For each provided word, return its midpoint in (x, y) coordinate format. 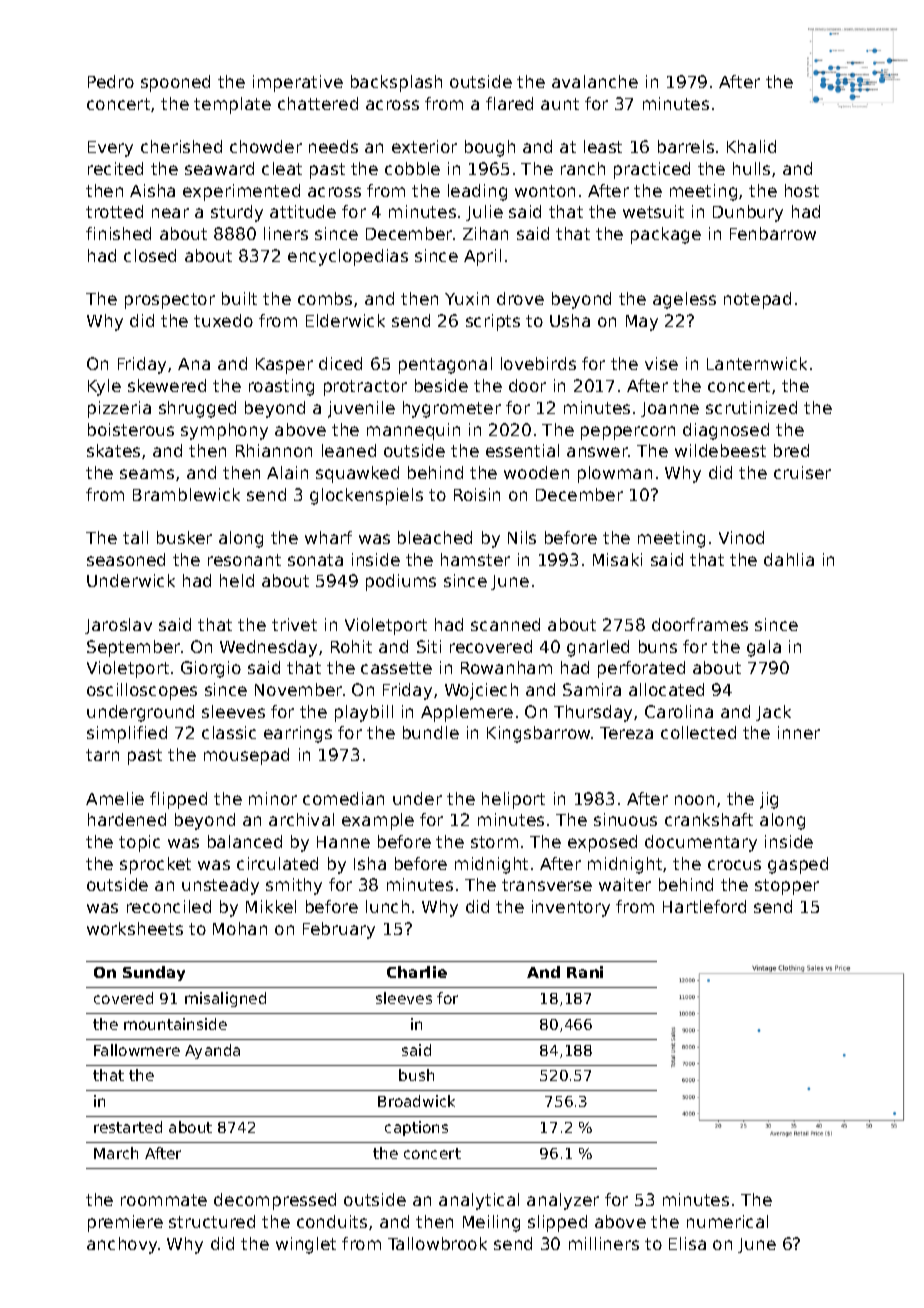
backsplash (396, 83)
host (802, 190)
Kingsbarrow (538, 734)
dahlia (789, 559)
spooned (175, 83)
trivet (294, 624)
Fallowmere (137, 1050)
